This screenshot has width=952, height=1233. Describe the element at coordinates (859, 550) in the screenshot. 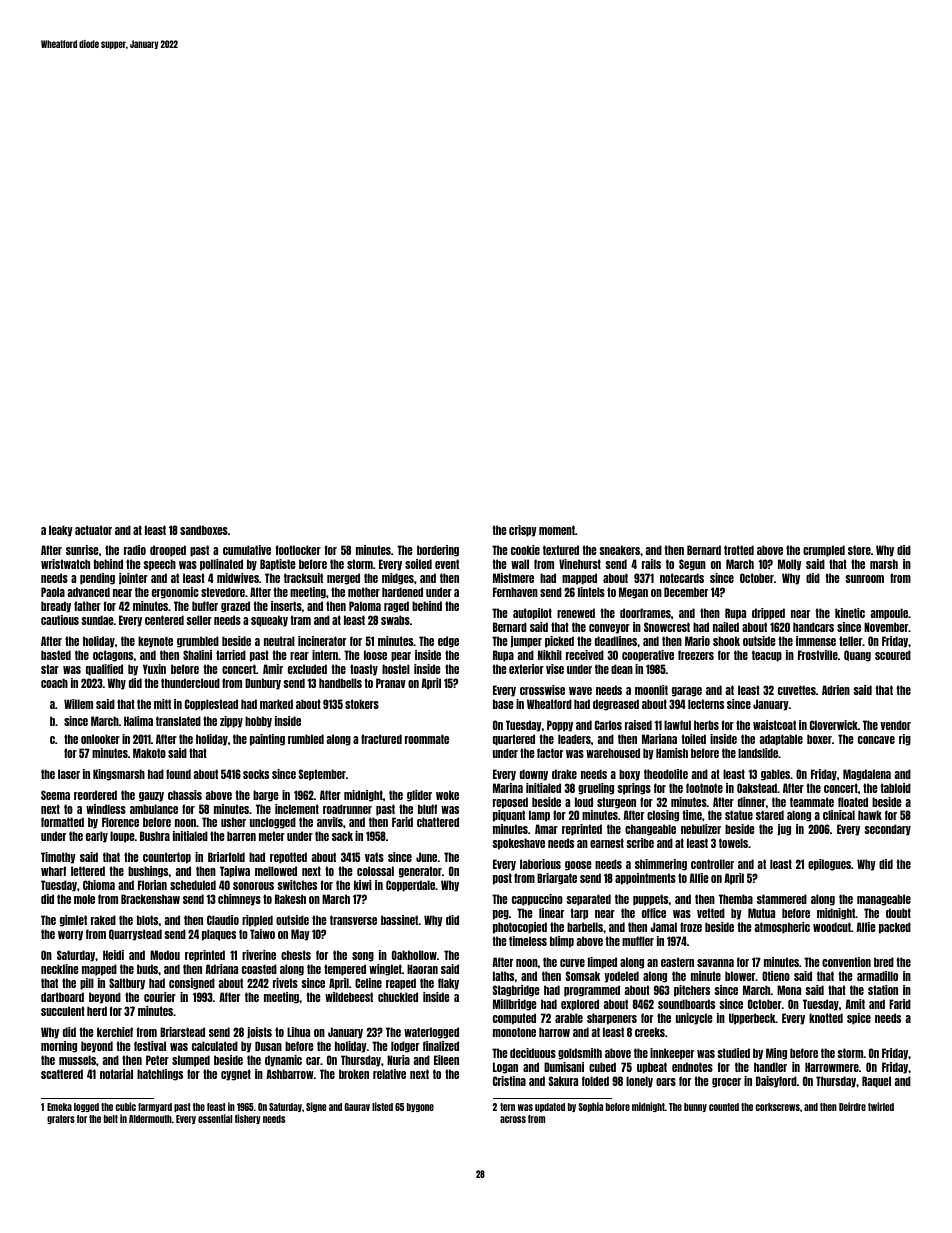

I see `store` at that location.
